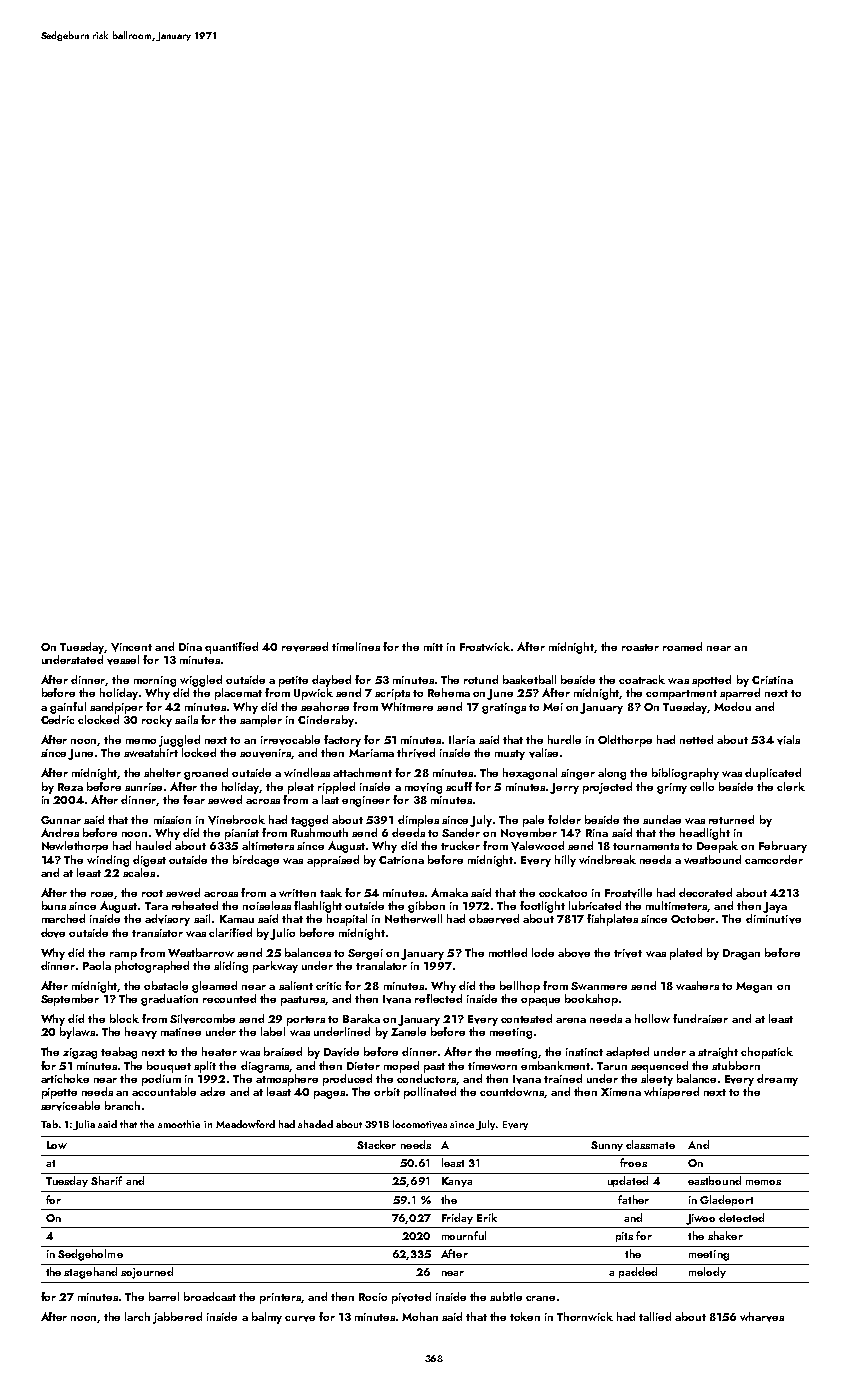 Image resolution: width=849 pixels, height=1400 pixels. What do you see at coordinates (621, 1092) in the document?
I see `Ximena` at bounding box center [621, 1092].
